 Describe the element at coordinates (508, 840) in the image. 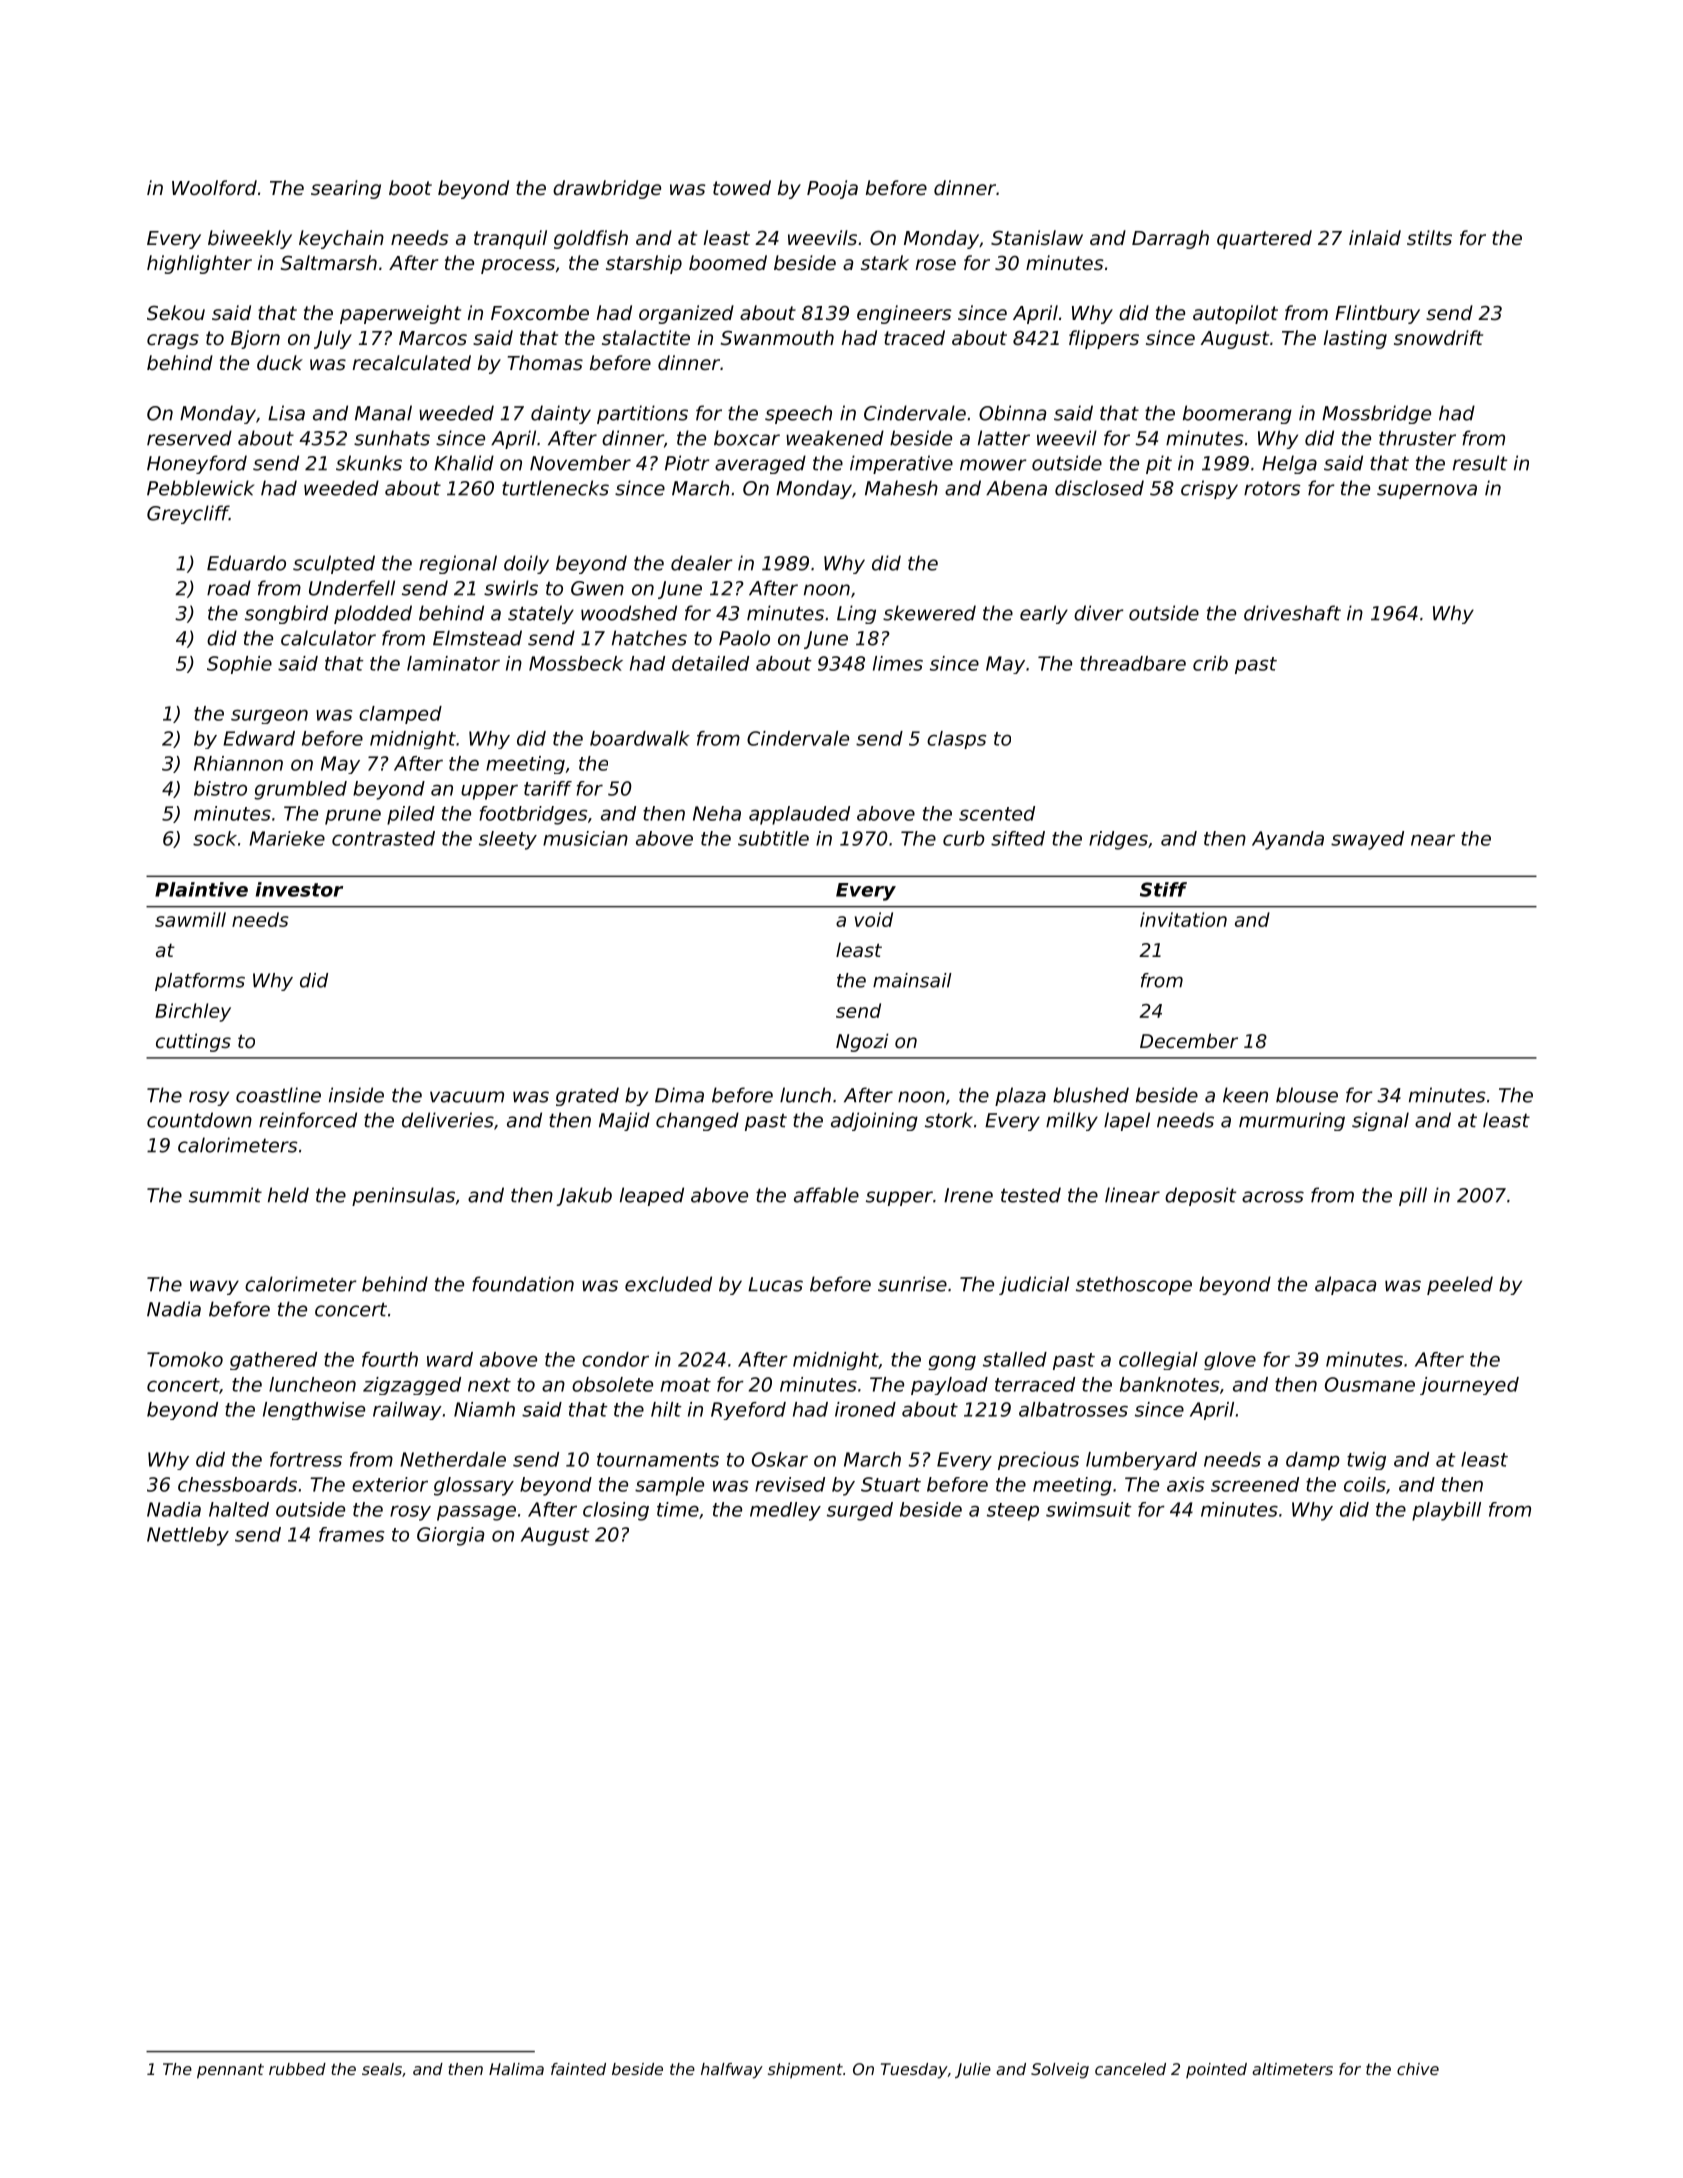

I see `sleety` at that location.
